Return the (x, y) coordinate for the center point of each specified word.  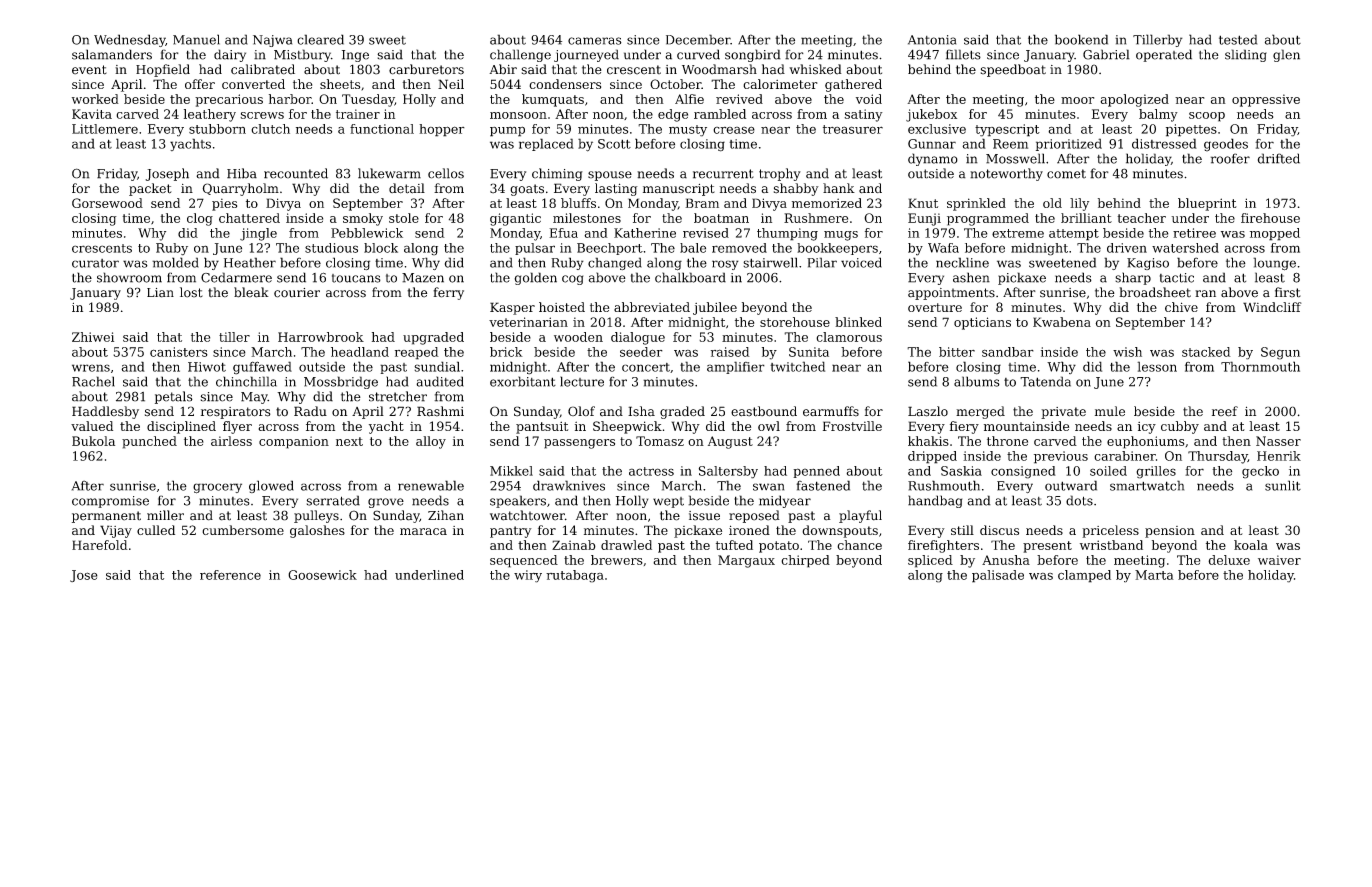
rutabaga (575, 576)
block (381, 248)
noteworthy (1006, 174)
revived (739, 99)
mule (1110, 411)
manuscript (679, 190)
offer (200, 84)
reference (230, 575)
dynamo (933, 159)
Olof (581, 411)
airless (231, 441)
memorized (827, 203)
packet (150, 189)
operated (1164, 55)
